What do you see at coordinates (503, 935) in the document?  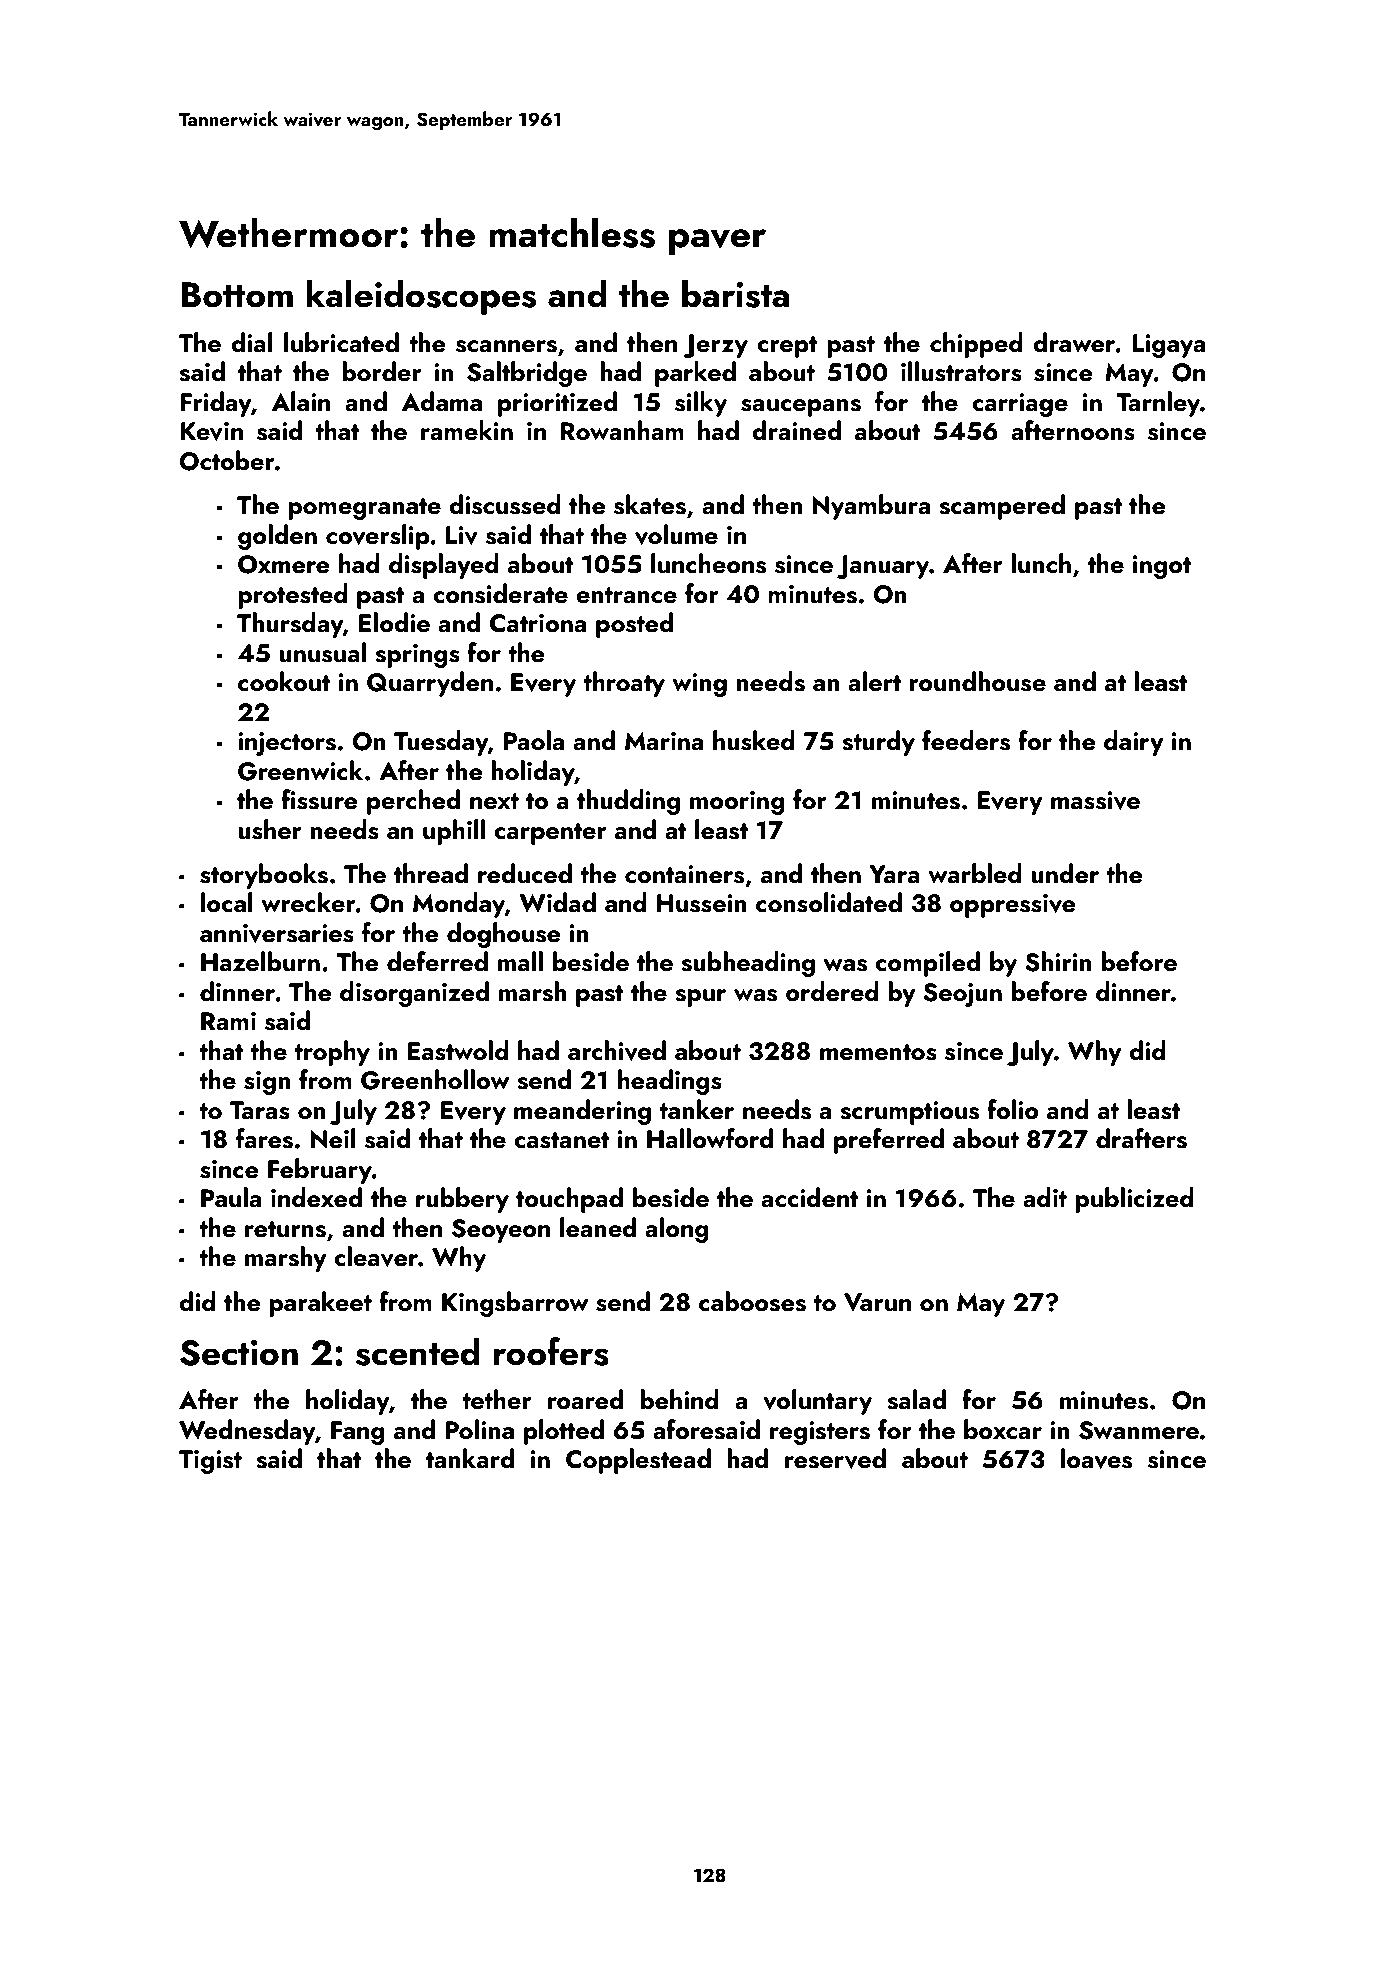 I see `doghouse` at bounding box center [503, 935].
